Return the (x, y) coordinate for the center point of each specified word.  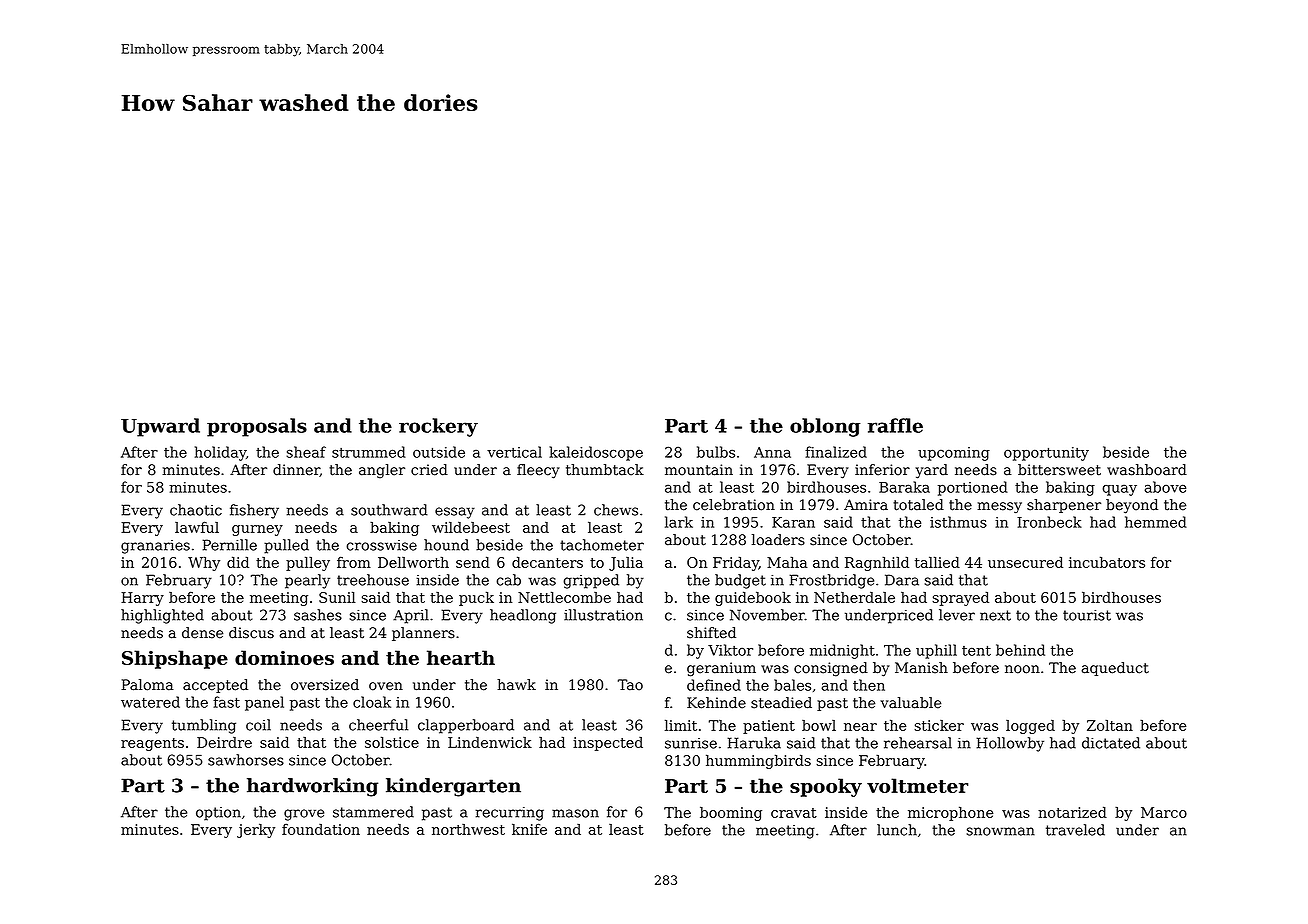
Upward (160, 427)
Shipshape (175, 659)
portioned (973, 488)
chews (616, 510)
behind (1020, 650)
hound (446, 545)
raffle (895, 425)
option (218, 814)
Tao (630, 685)
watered (150, 702)
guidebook (753, 598)
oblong (825, 427)
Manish (921, 668)
